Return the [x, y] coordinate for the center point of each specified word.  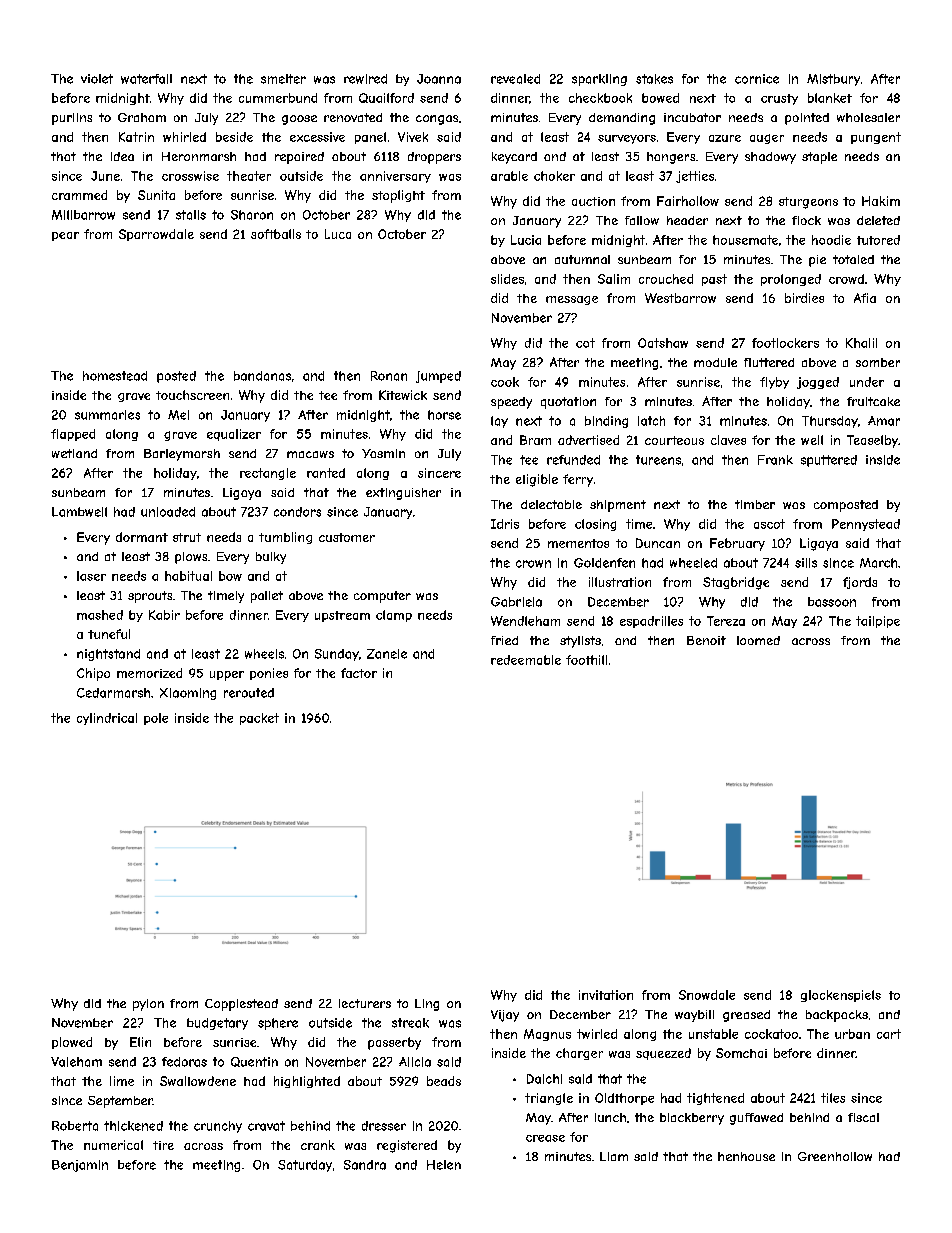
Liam [614, 1156]
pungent [876, 138]
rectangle [268, 474]
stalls [191, 215]
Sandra [365, 1165]
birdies [804, 298]
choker [554, 176]
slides [507, 279]
